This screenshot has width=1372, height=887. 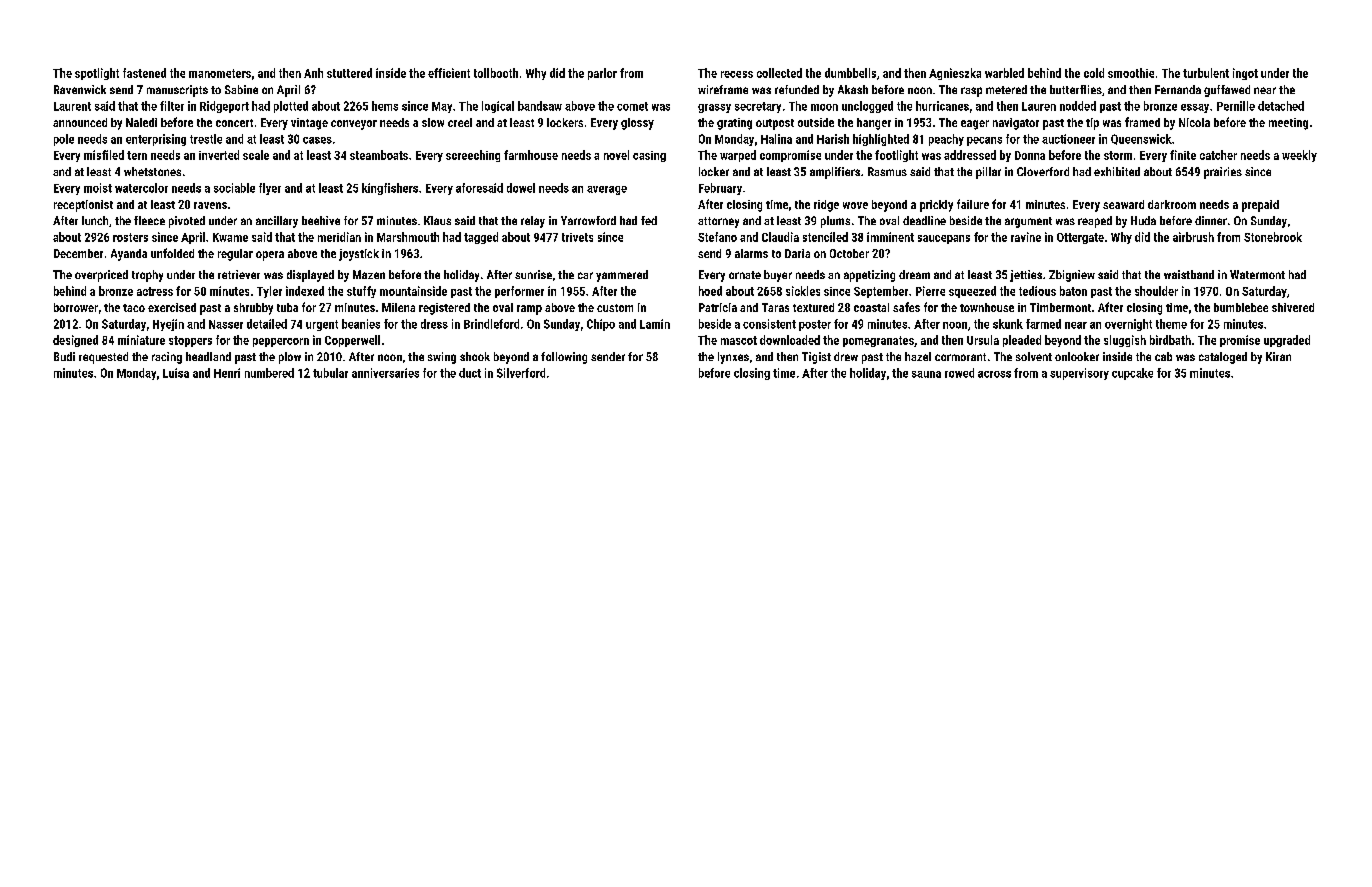 I want to click on poster, so click(x=815, y=325).
